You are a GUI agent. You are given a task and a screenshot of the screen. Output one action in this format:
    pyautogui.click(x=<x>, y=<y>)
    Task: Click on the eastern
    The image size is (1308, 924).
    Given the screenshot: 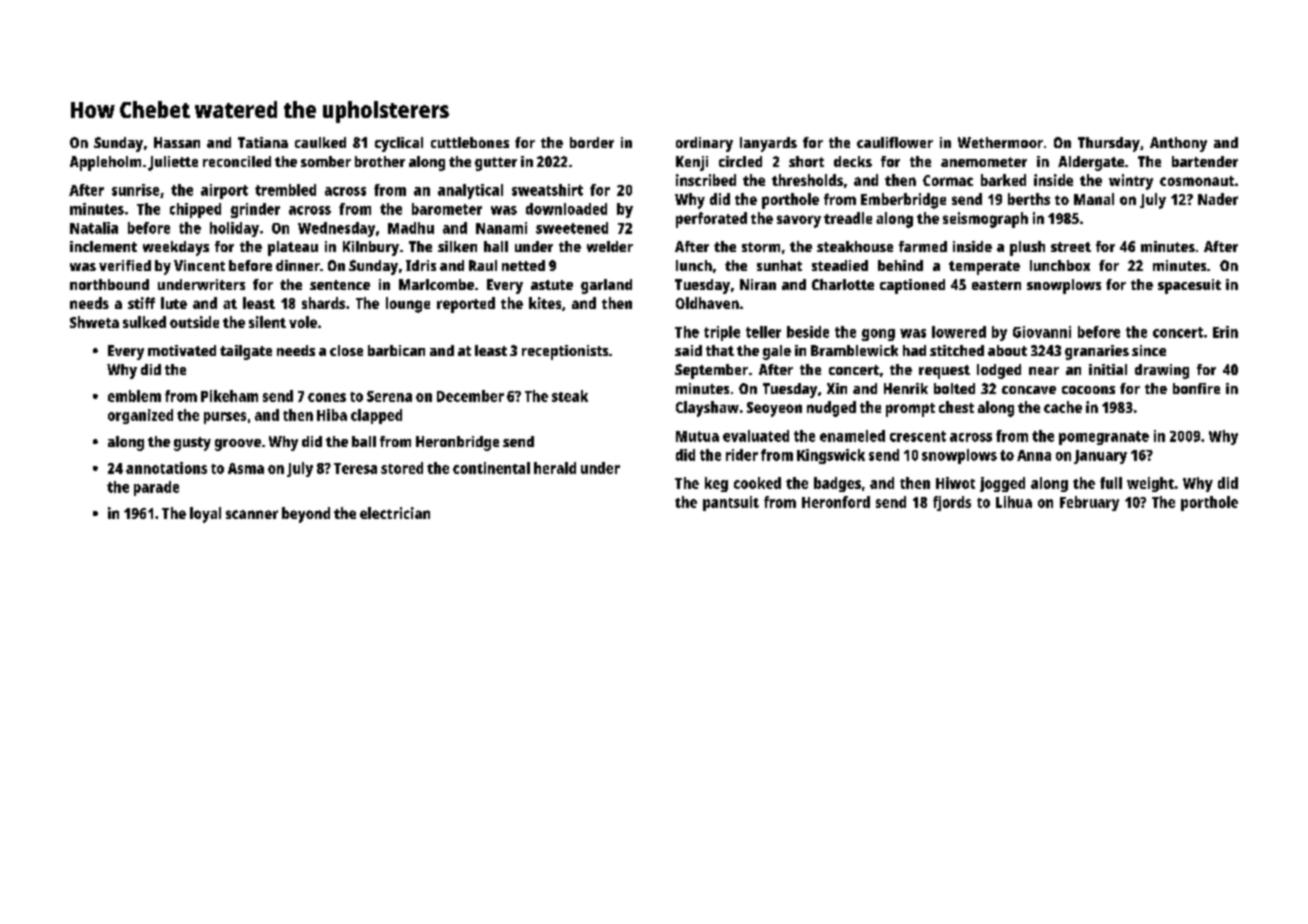 What is the action you would take?
    pyautogui.click(x=996, y=285)
